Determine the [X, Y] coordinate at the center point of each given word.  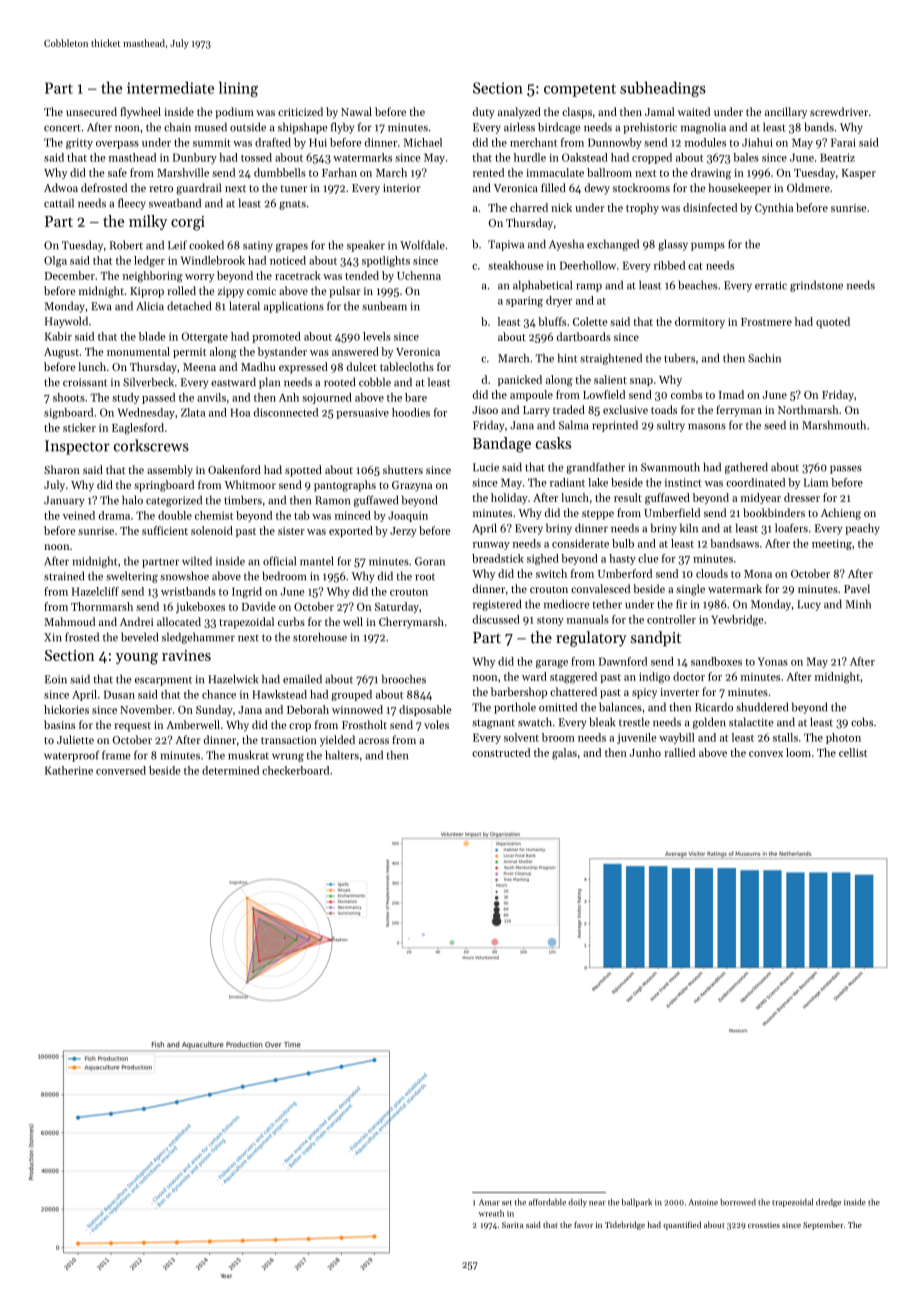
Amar [489, 1202]
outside [248, 127]
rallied [679, 752]
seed [775, 425]
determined [230, 770]
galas [564, 754]
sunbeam [384, 306]
